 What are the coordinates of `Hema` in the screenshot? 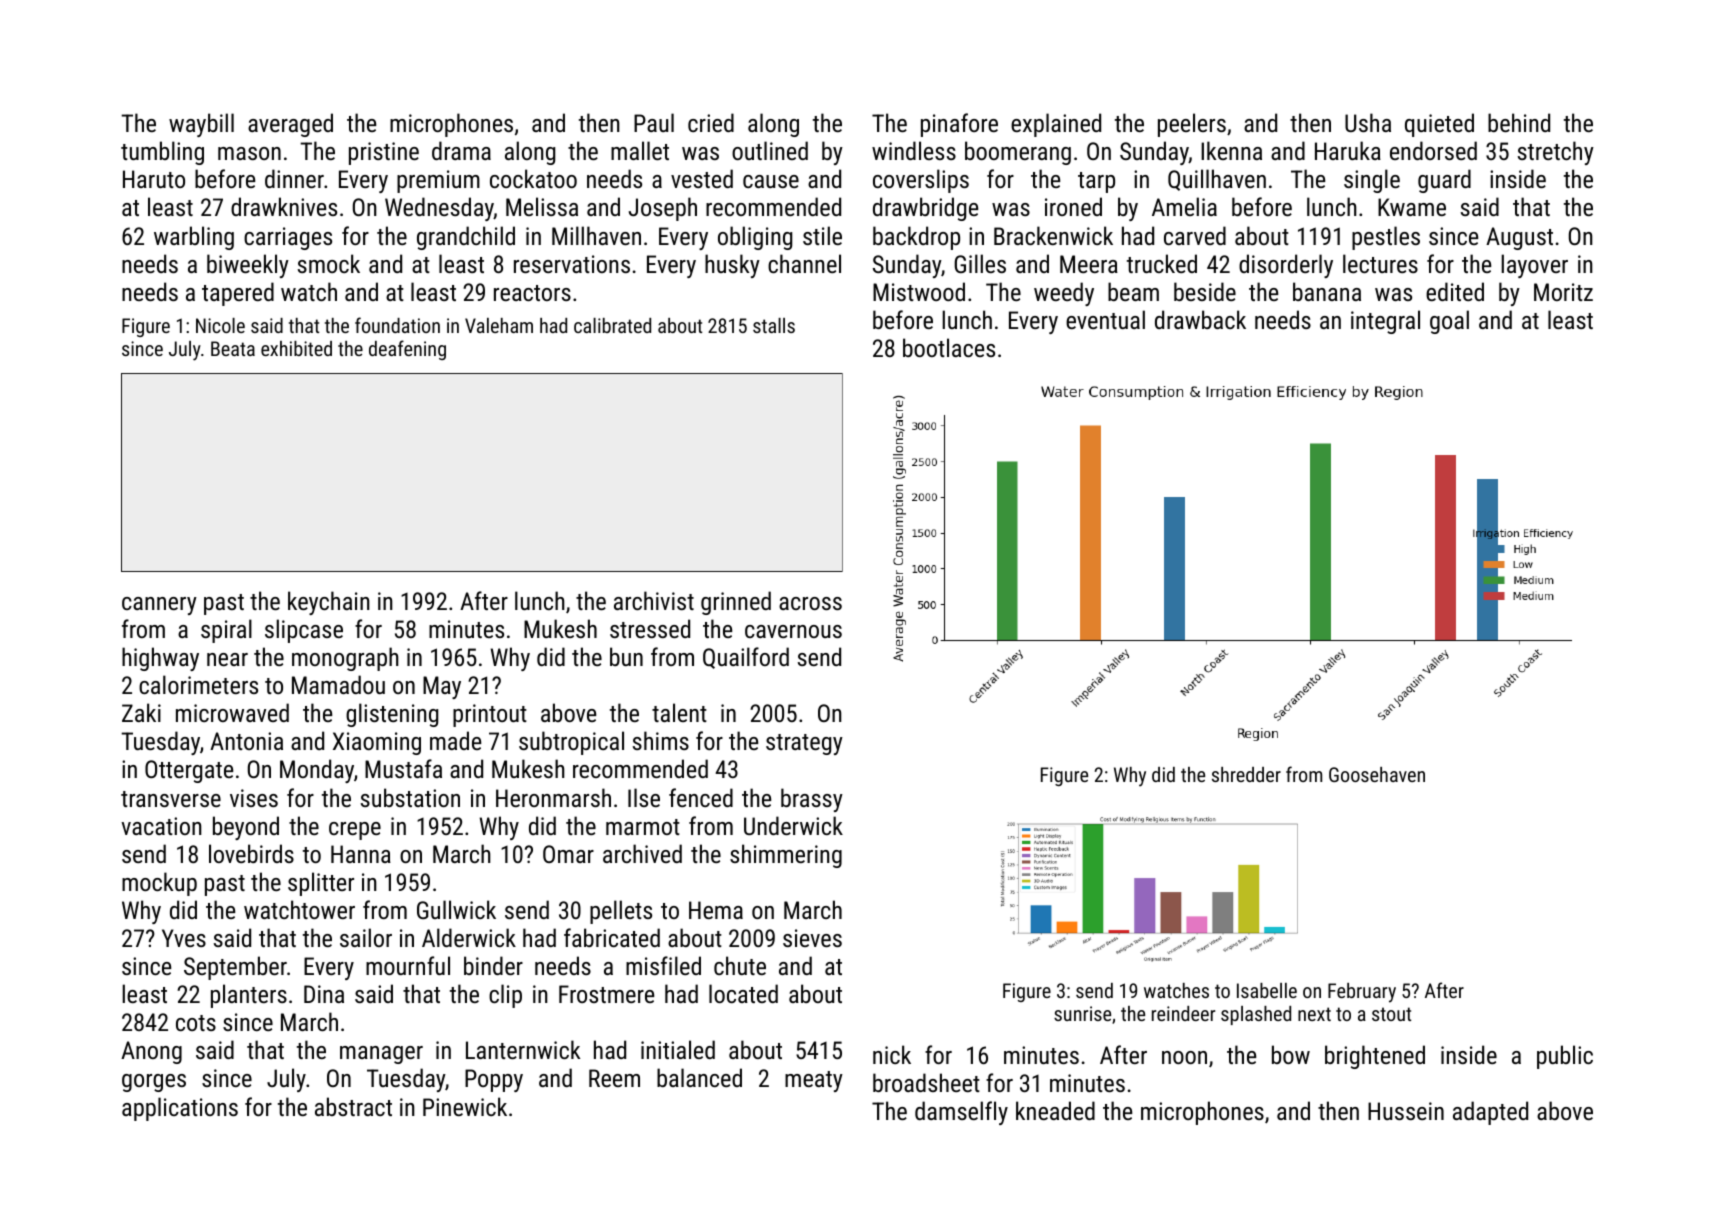 It's located at (716, 910).
